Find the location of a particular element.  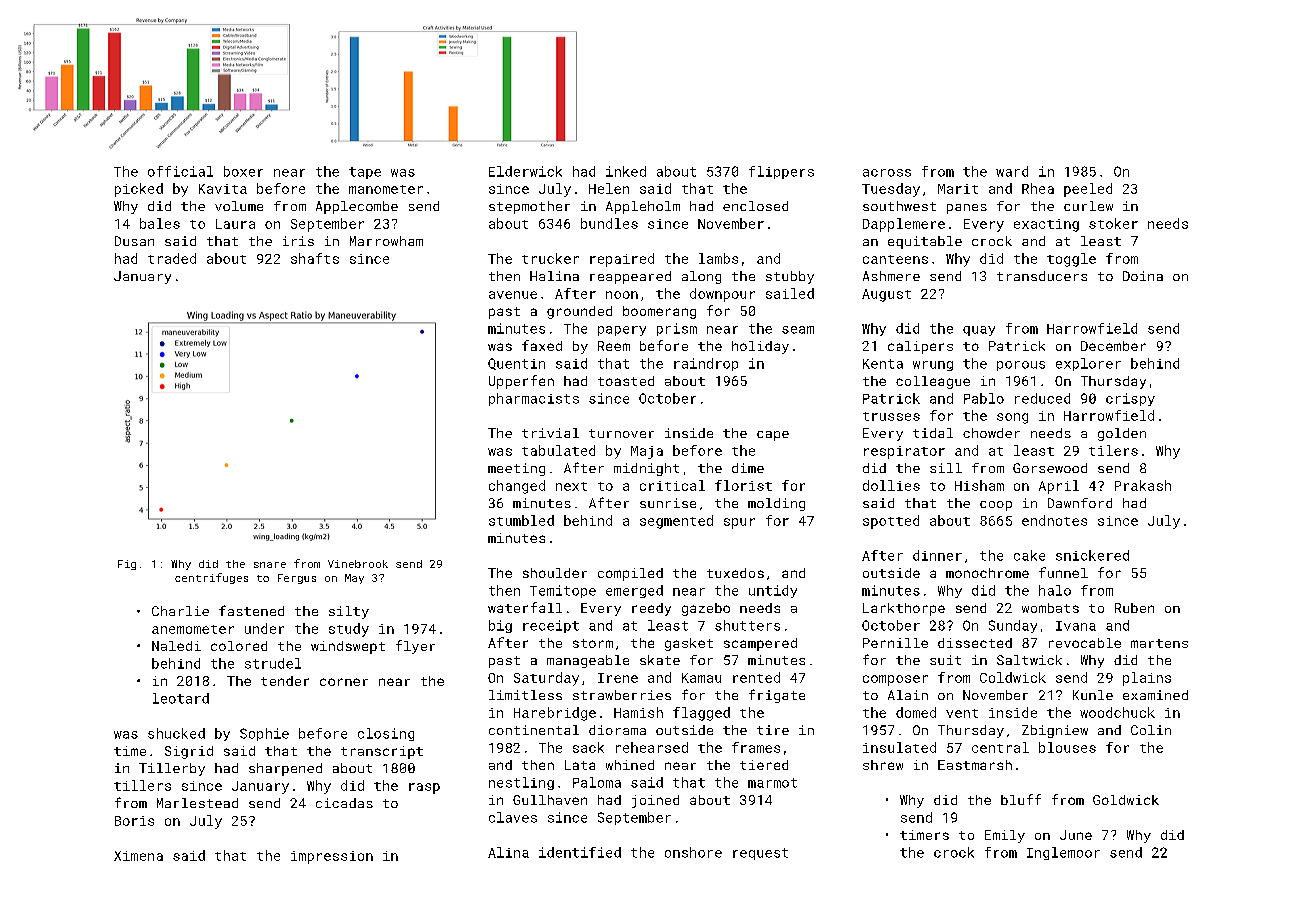

traded is located at coordinates (172, 258).
